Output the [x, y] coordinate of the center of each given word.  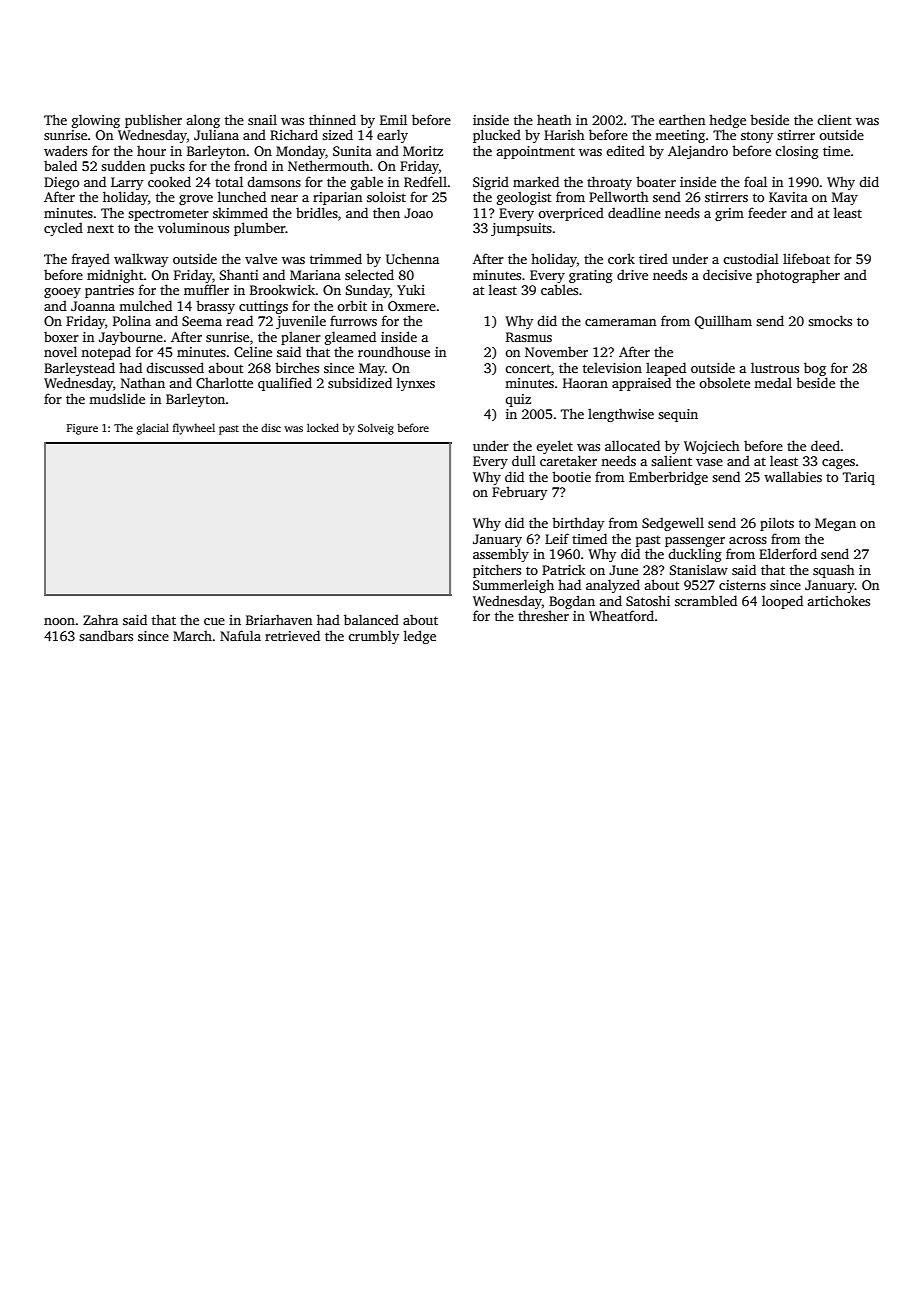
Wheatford [621, 615]
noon [59, 621]
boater [656, 181]
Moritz [423, 151]
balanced [371, 619]
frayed [91, 260]
